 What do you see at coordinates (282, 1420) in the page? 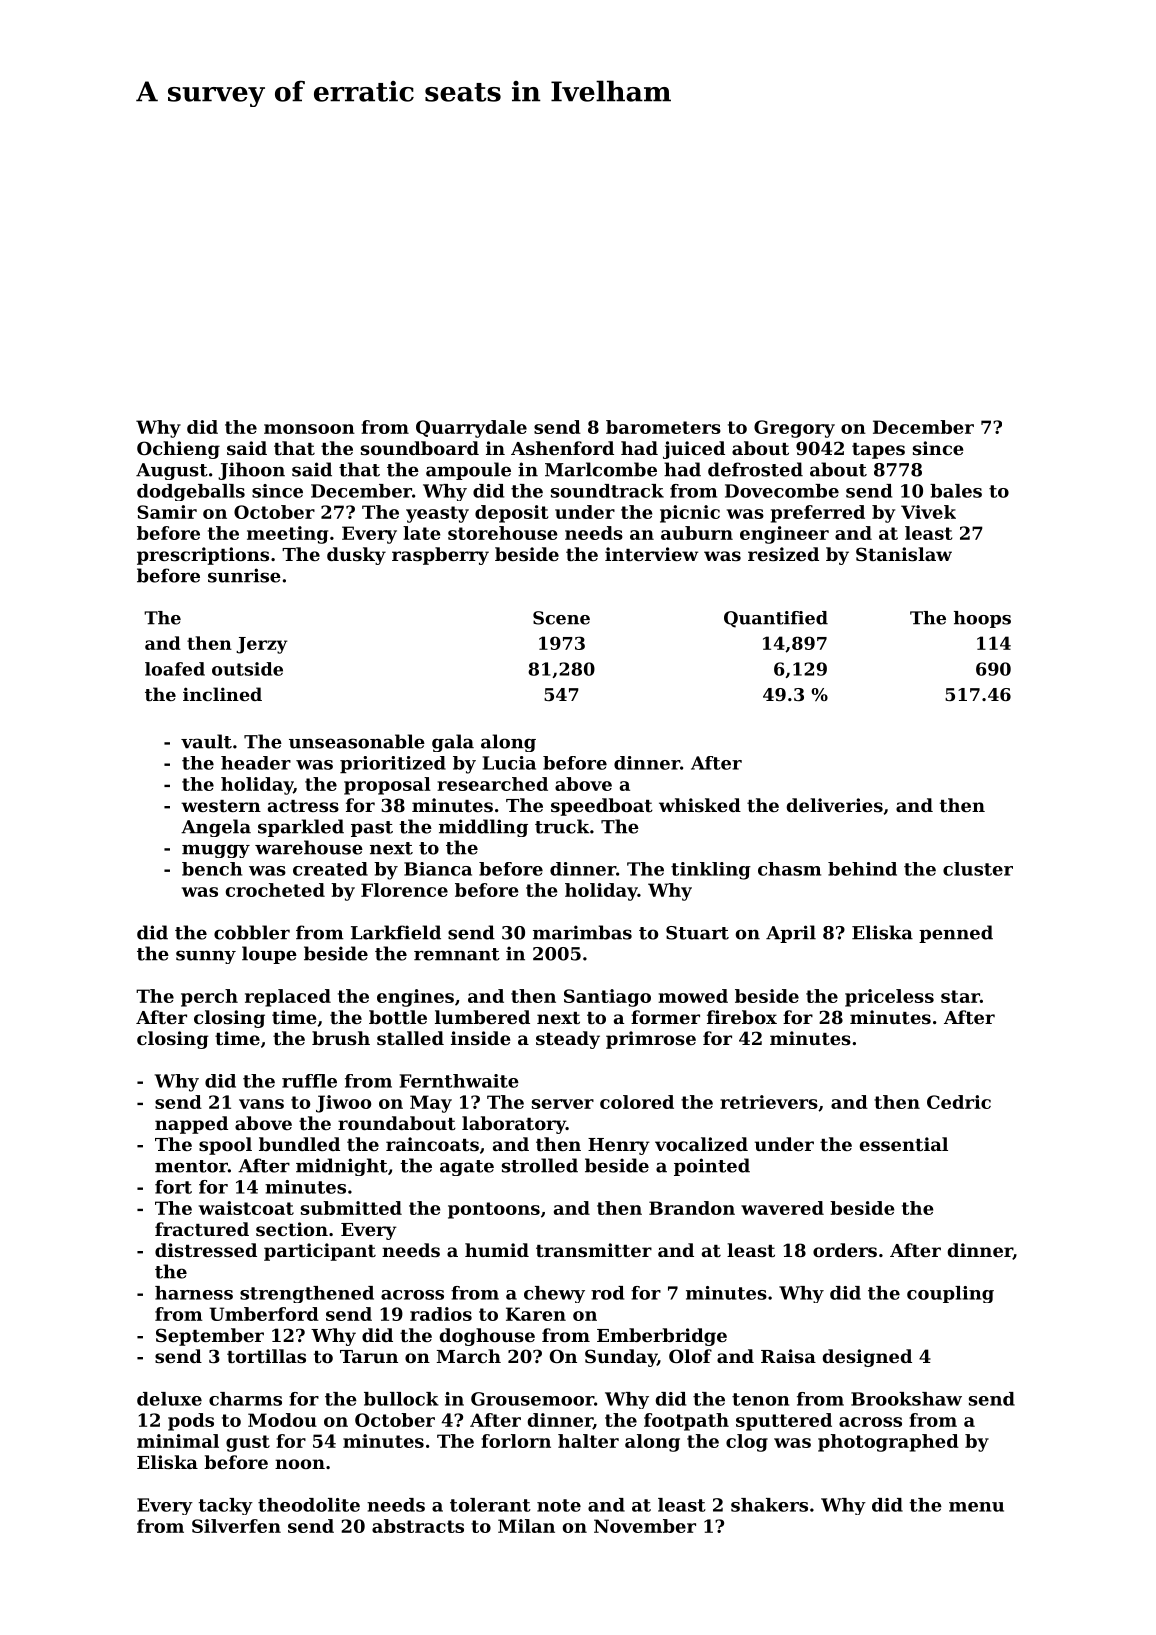
I see `Modou` at bounding box center [282, 1420].
